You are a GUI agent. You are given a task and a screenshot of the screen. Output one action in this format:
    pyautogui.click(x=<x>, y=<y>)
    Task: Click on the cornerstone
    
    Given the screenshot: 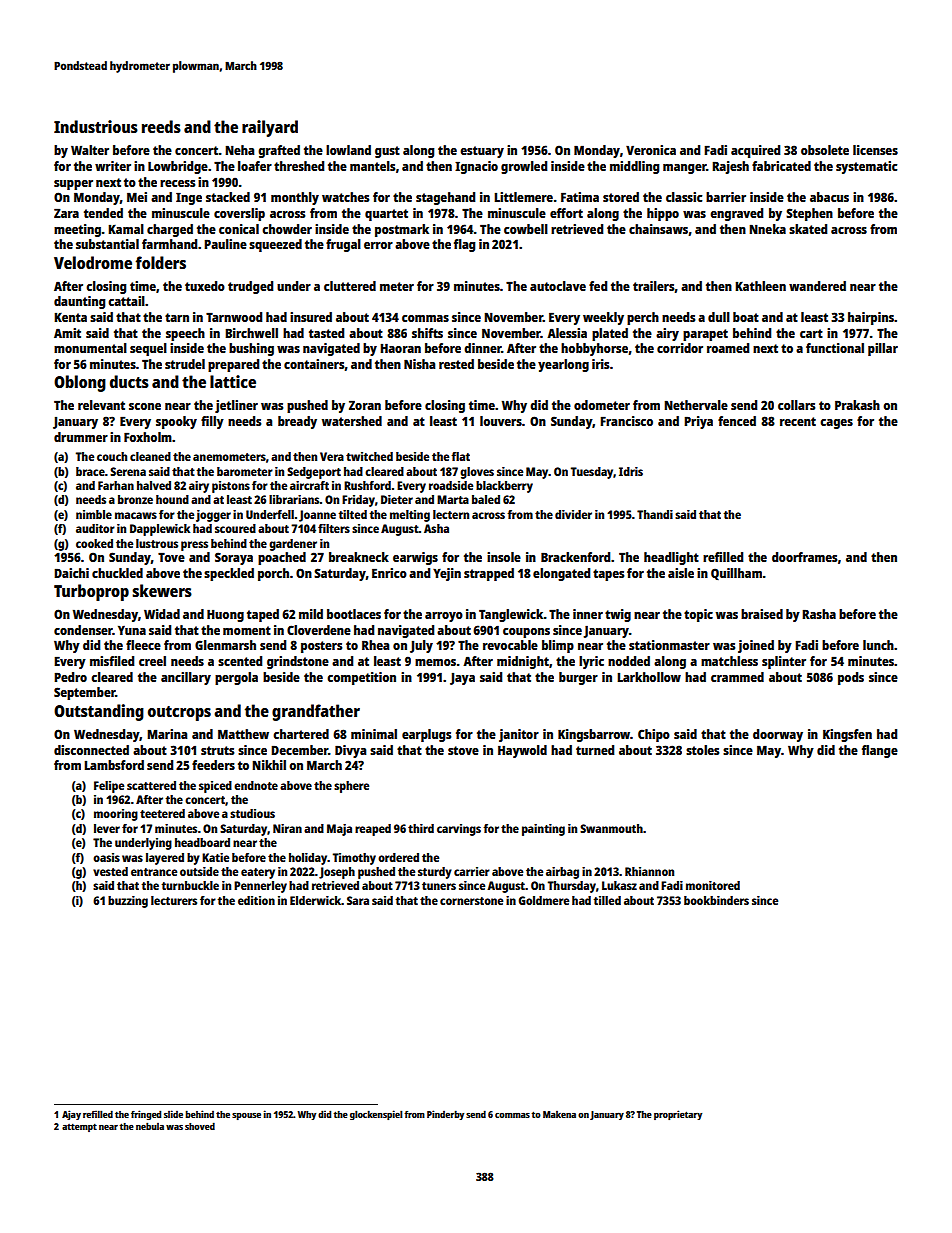 What is the action you would take?
    pyautogui.click(x=471, y=901)
